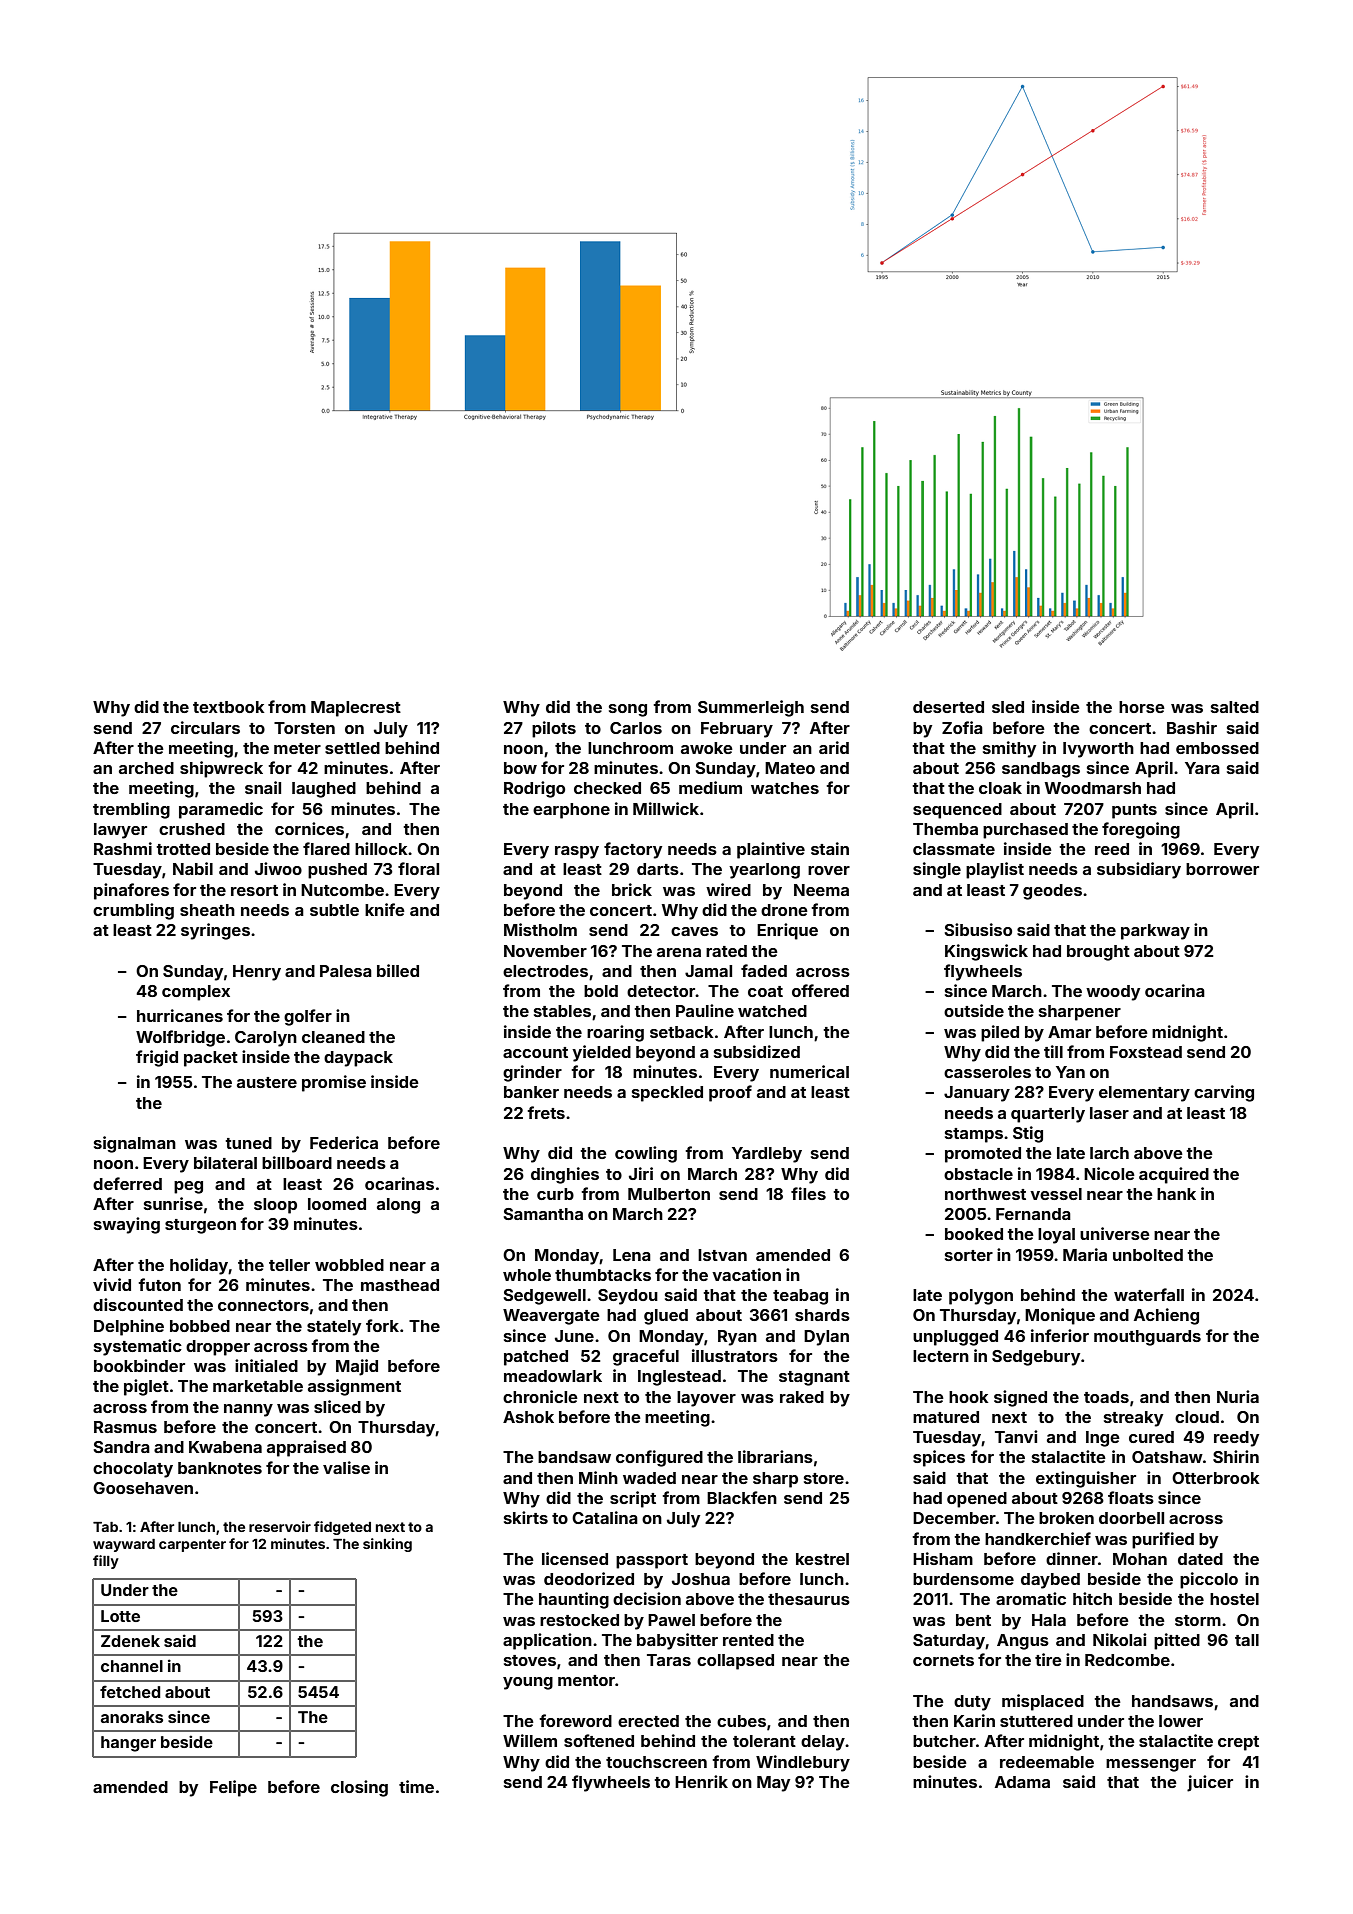 Image resolution: width=1353 pixels, height=1914 pixels. I want to click on Carlos, so click(636, 728).
